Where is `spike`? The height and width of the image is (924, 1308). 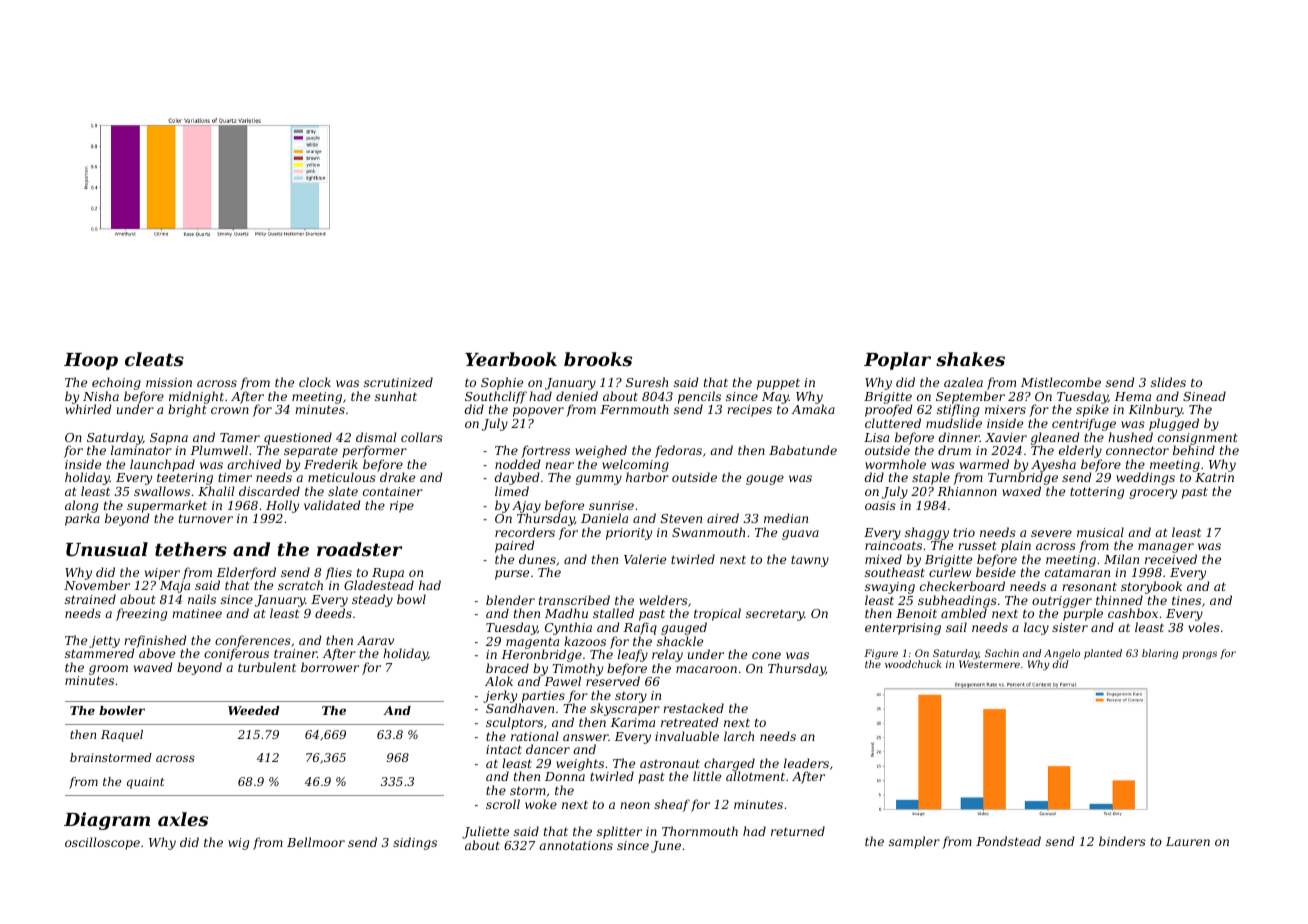 spike is located at coordinates (1092, 411).
